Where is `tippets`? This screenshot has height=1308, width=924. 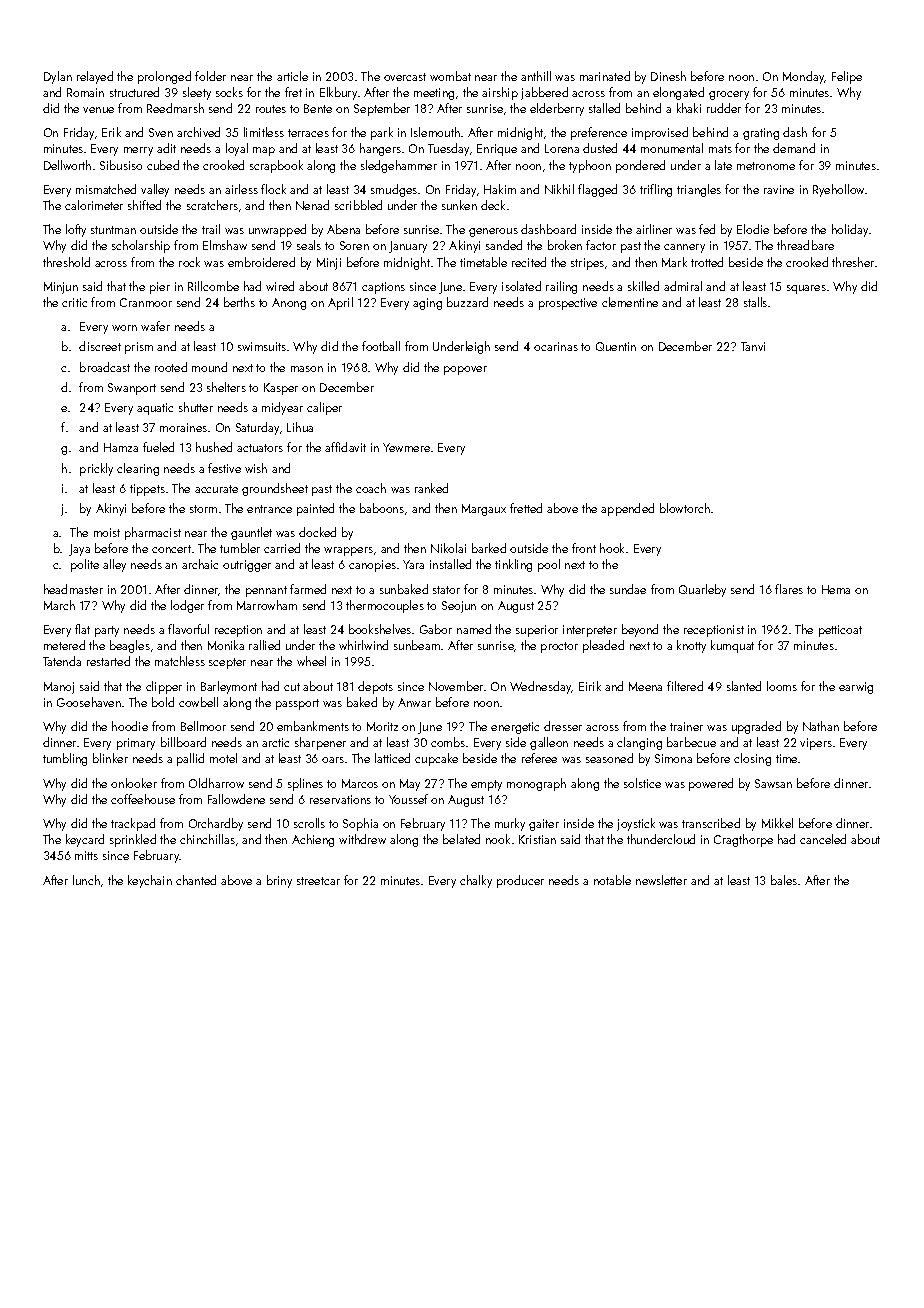 tippets is located at coordinates (147, 490).
